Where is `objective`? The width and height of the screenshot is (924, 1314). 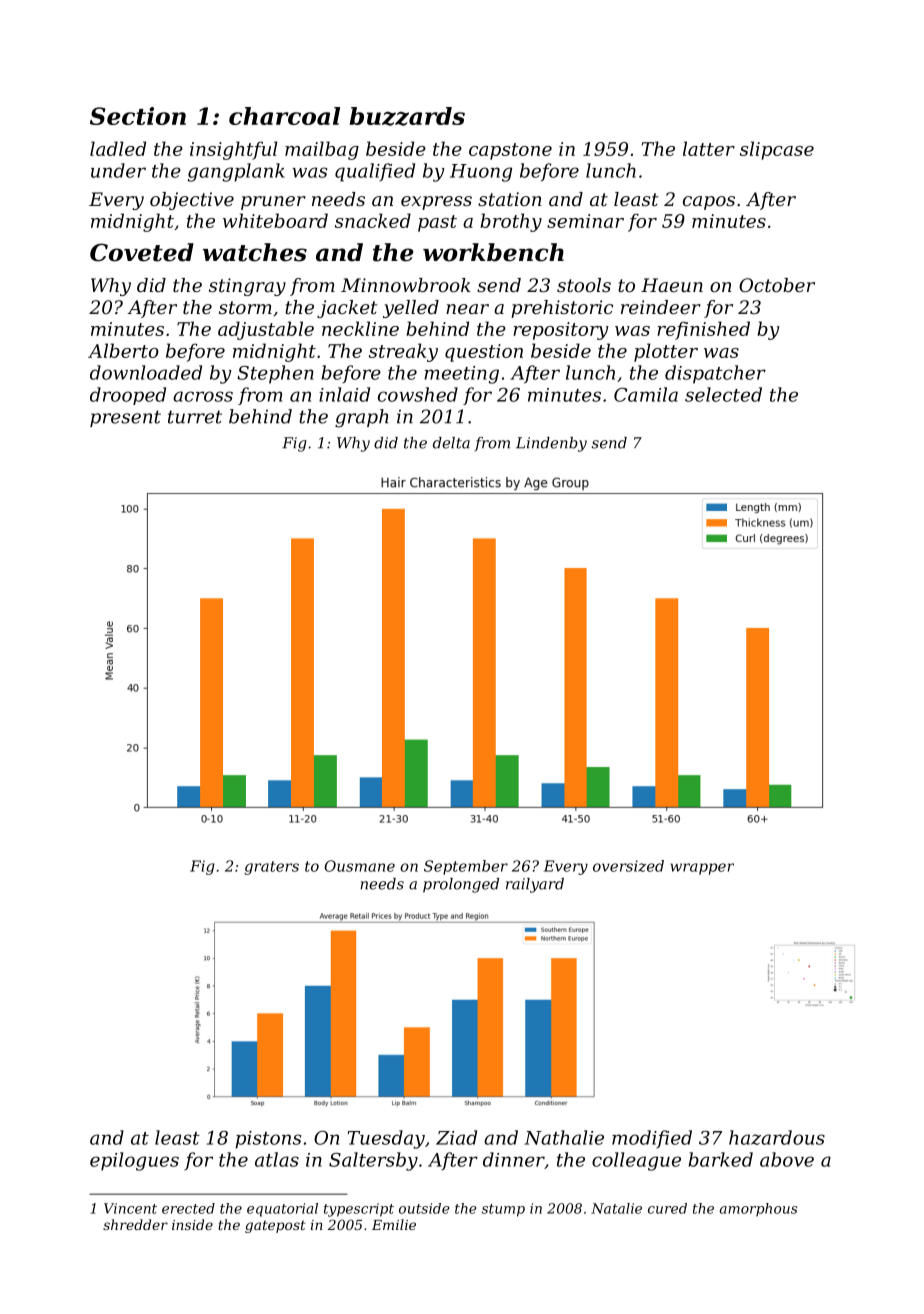
objective is located at coordinates (192, 201).
